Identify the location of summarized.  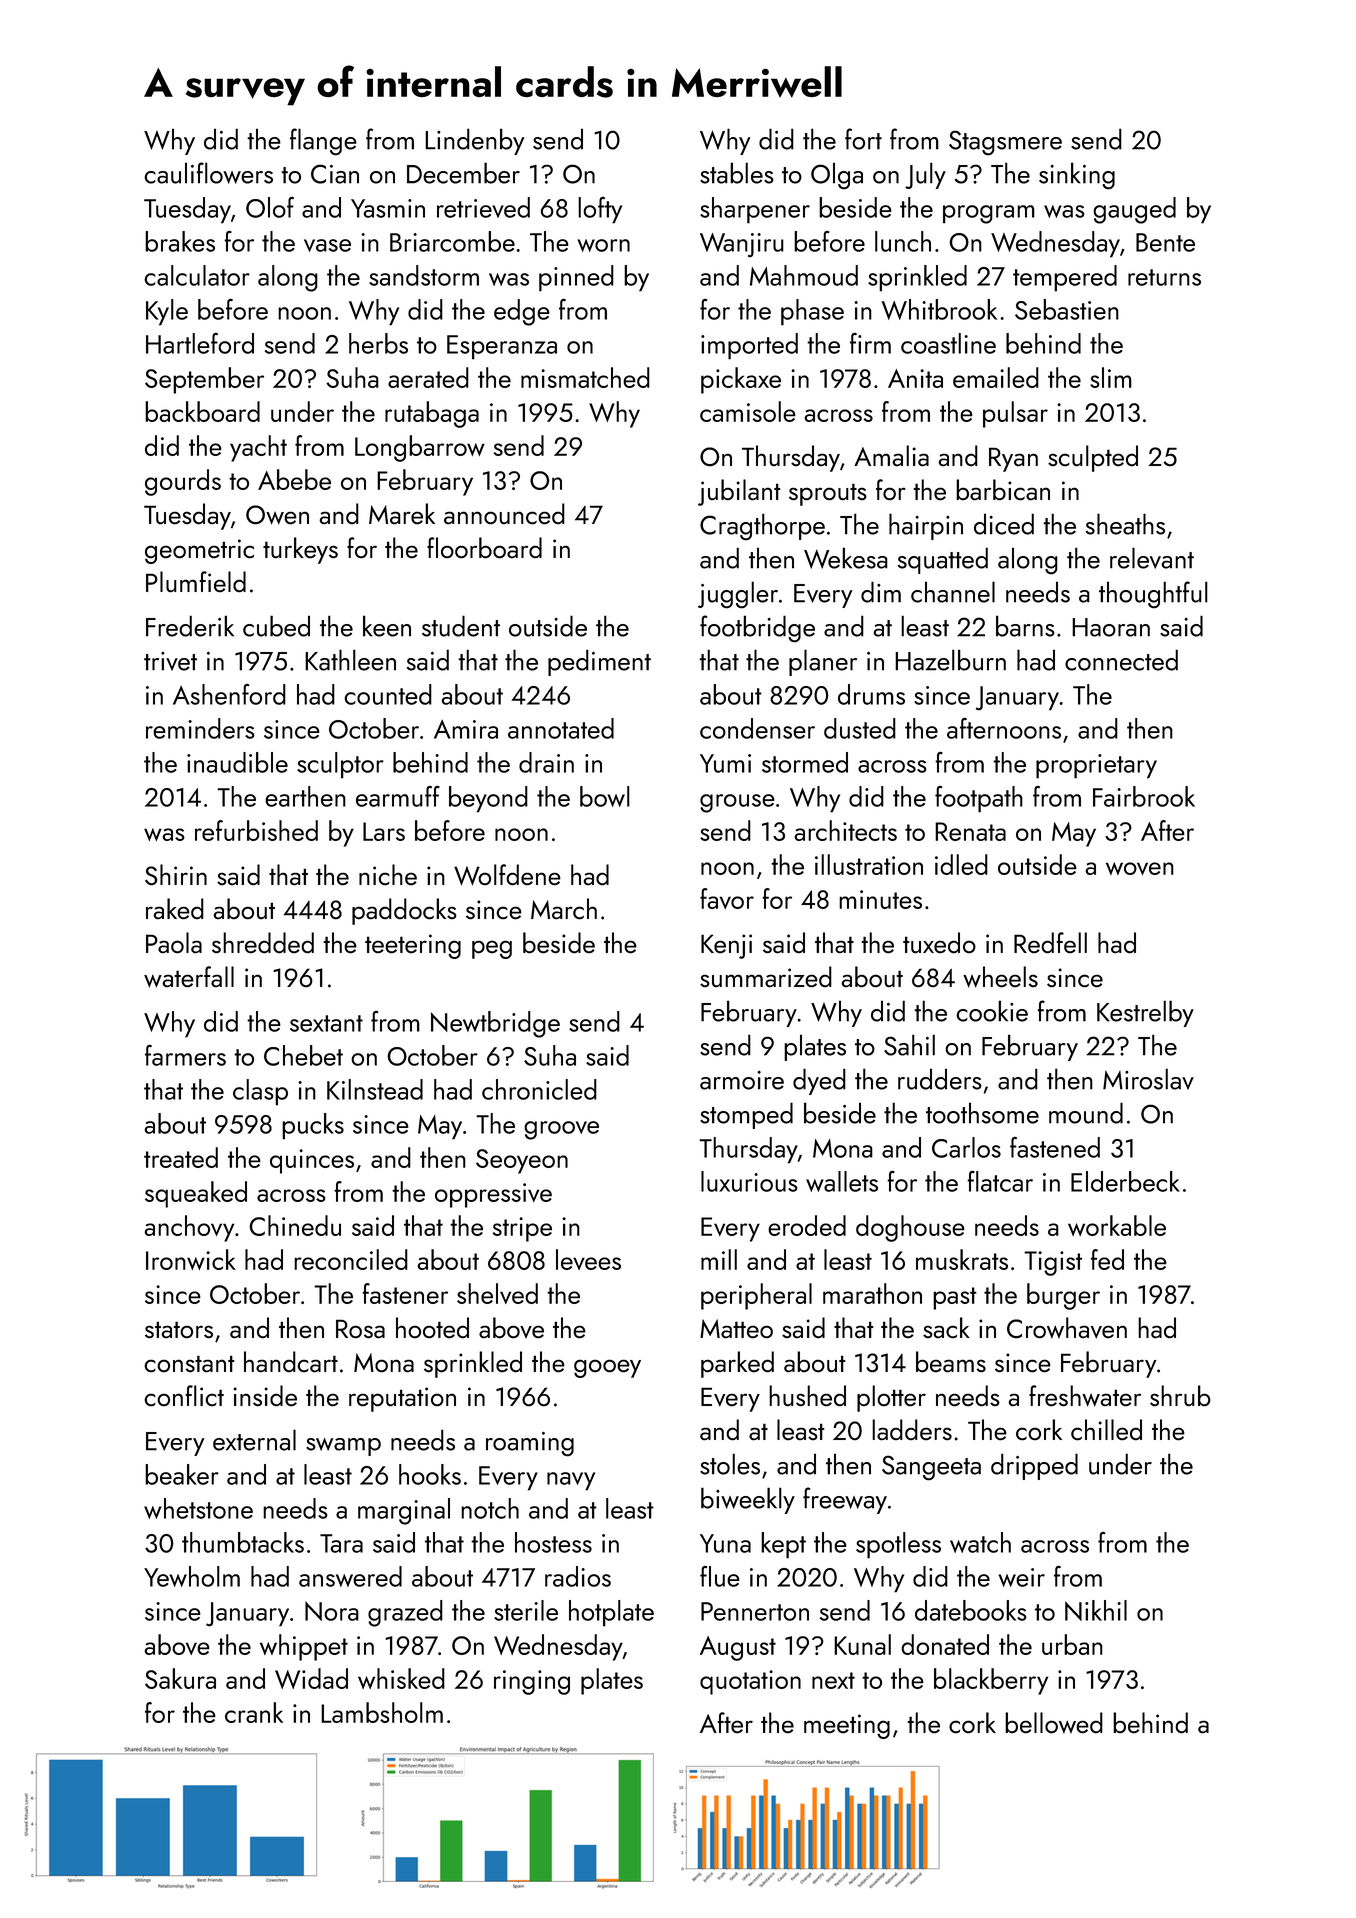
(766, 976).
